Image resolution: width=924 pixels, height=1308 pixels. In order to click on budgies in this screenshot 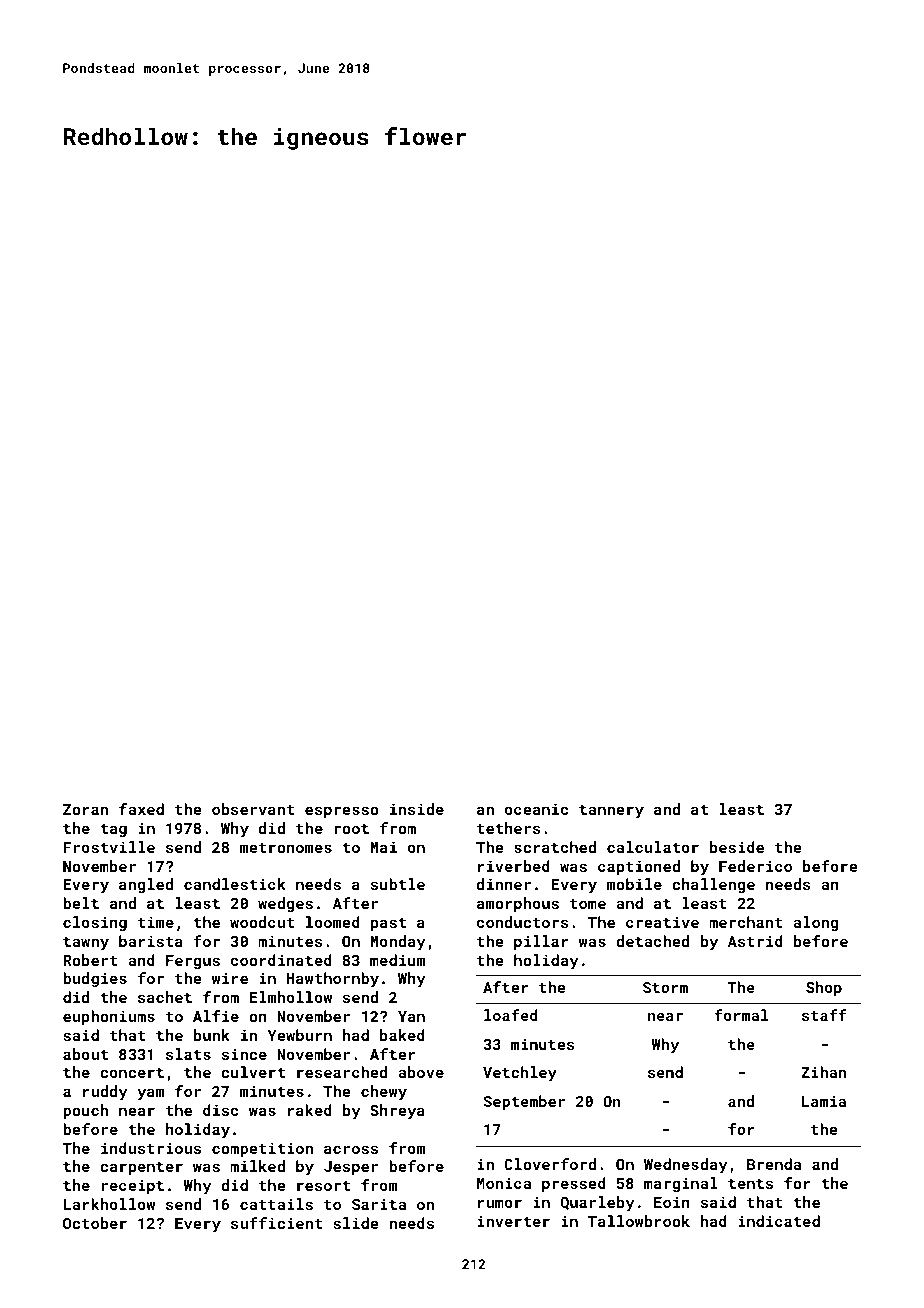, I will do `click(95, 979)`.
